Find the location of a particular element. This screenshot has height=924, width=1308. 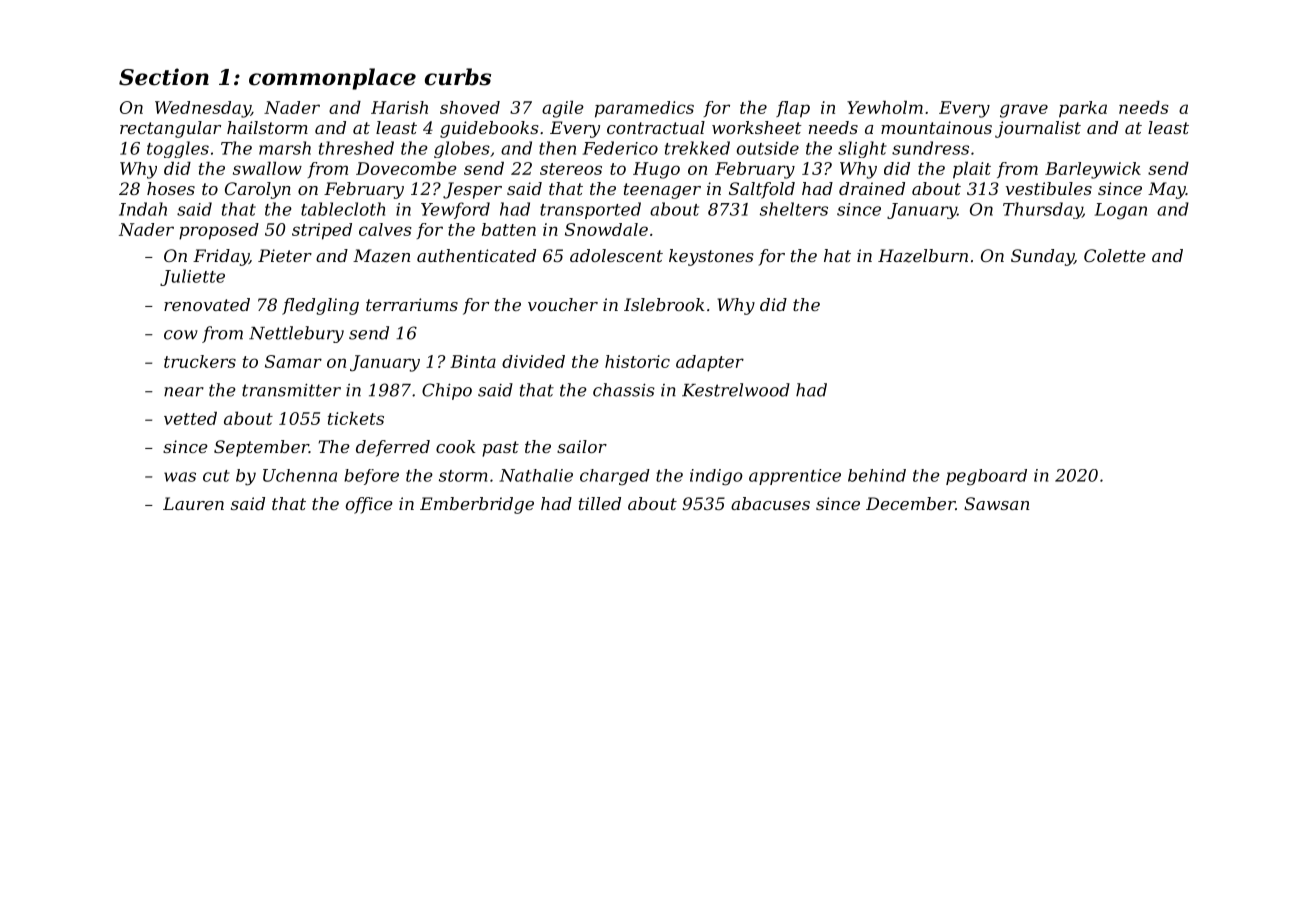

parka is located at coordinates (1083, 109).
